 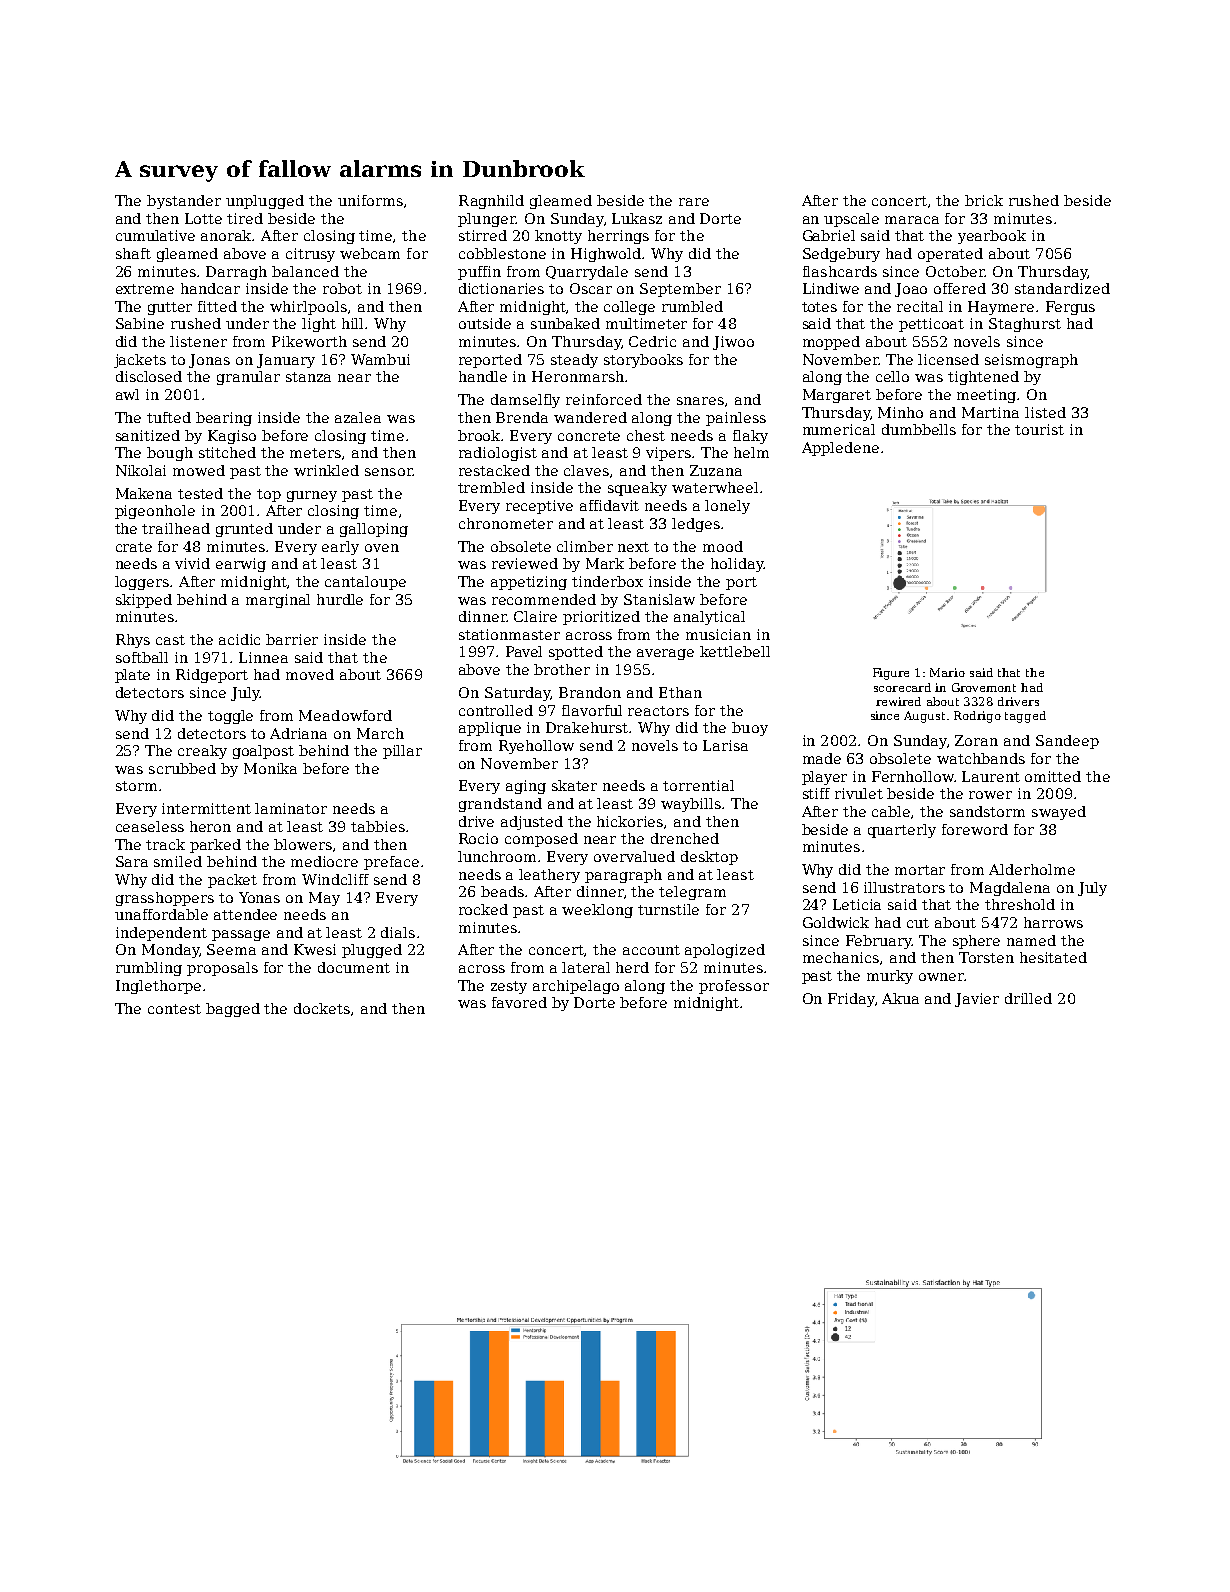 I want to click on uniforms, so click(x=370, y=200).
